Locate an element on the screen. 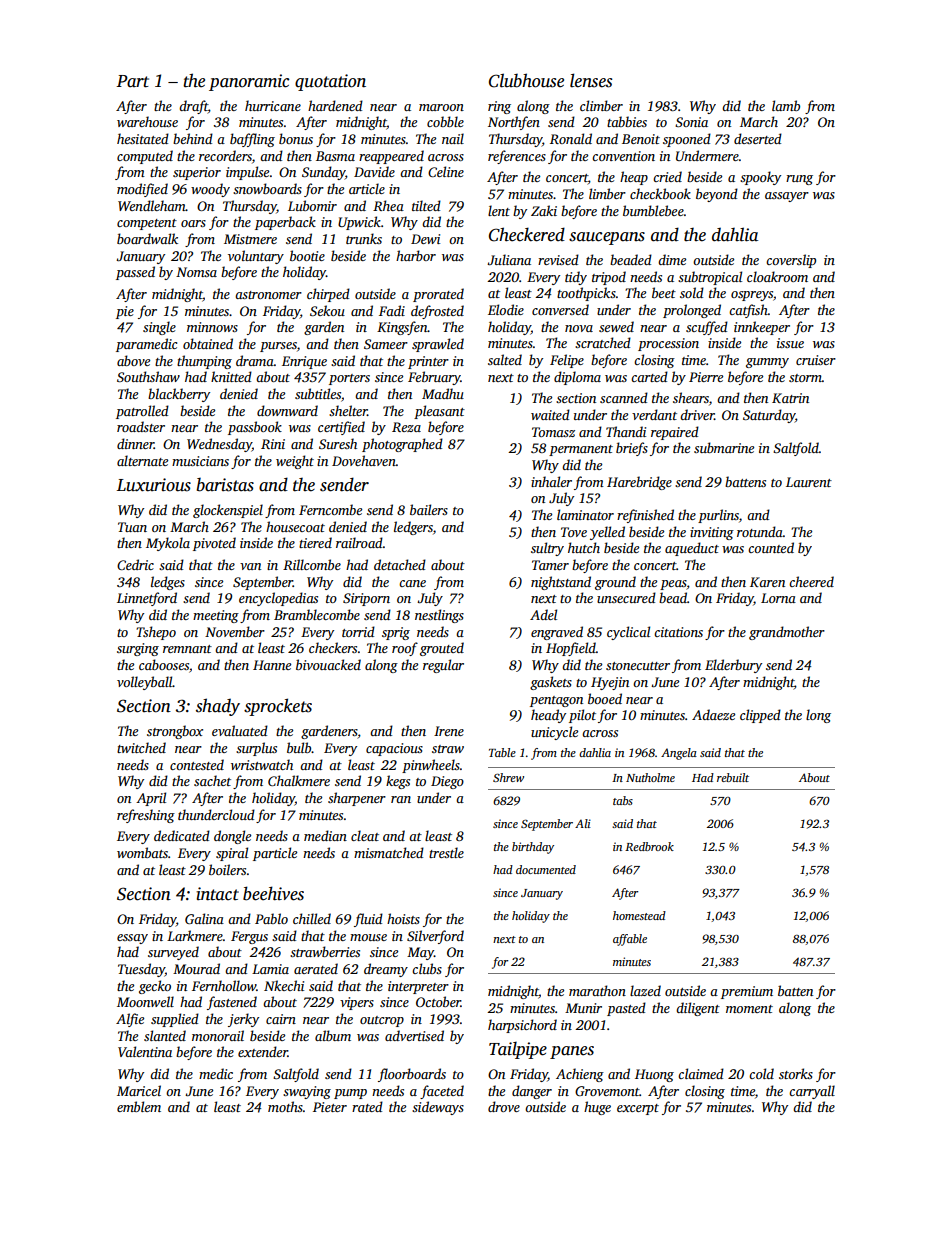 The width and height of the screenshot is (952, 1233). moths is located at coordinates (285, 1106).
